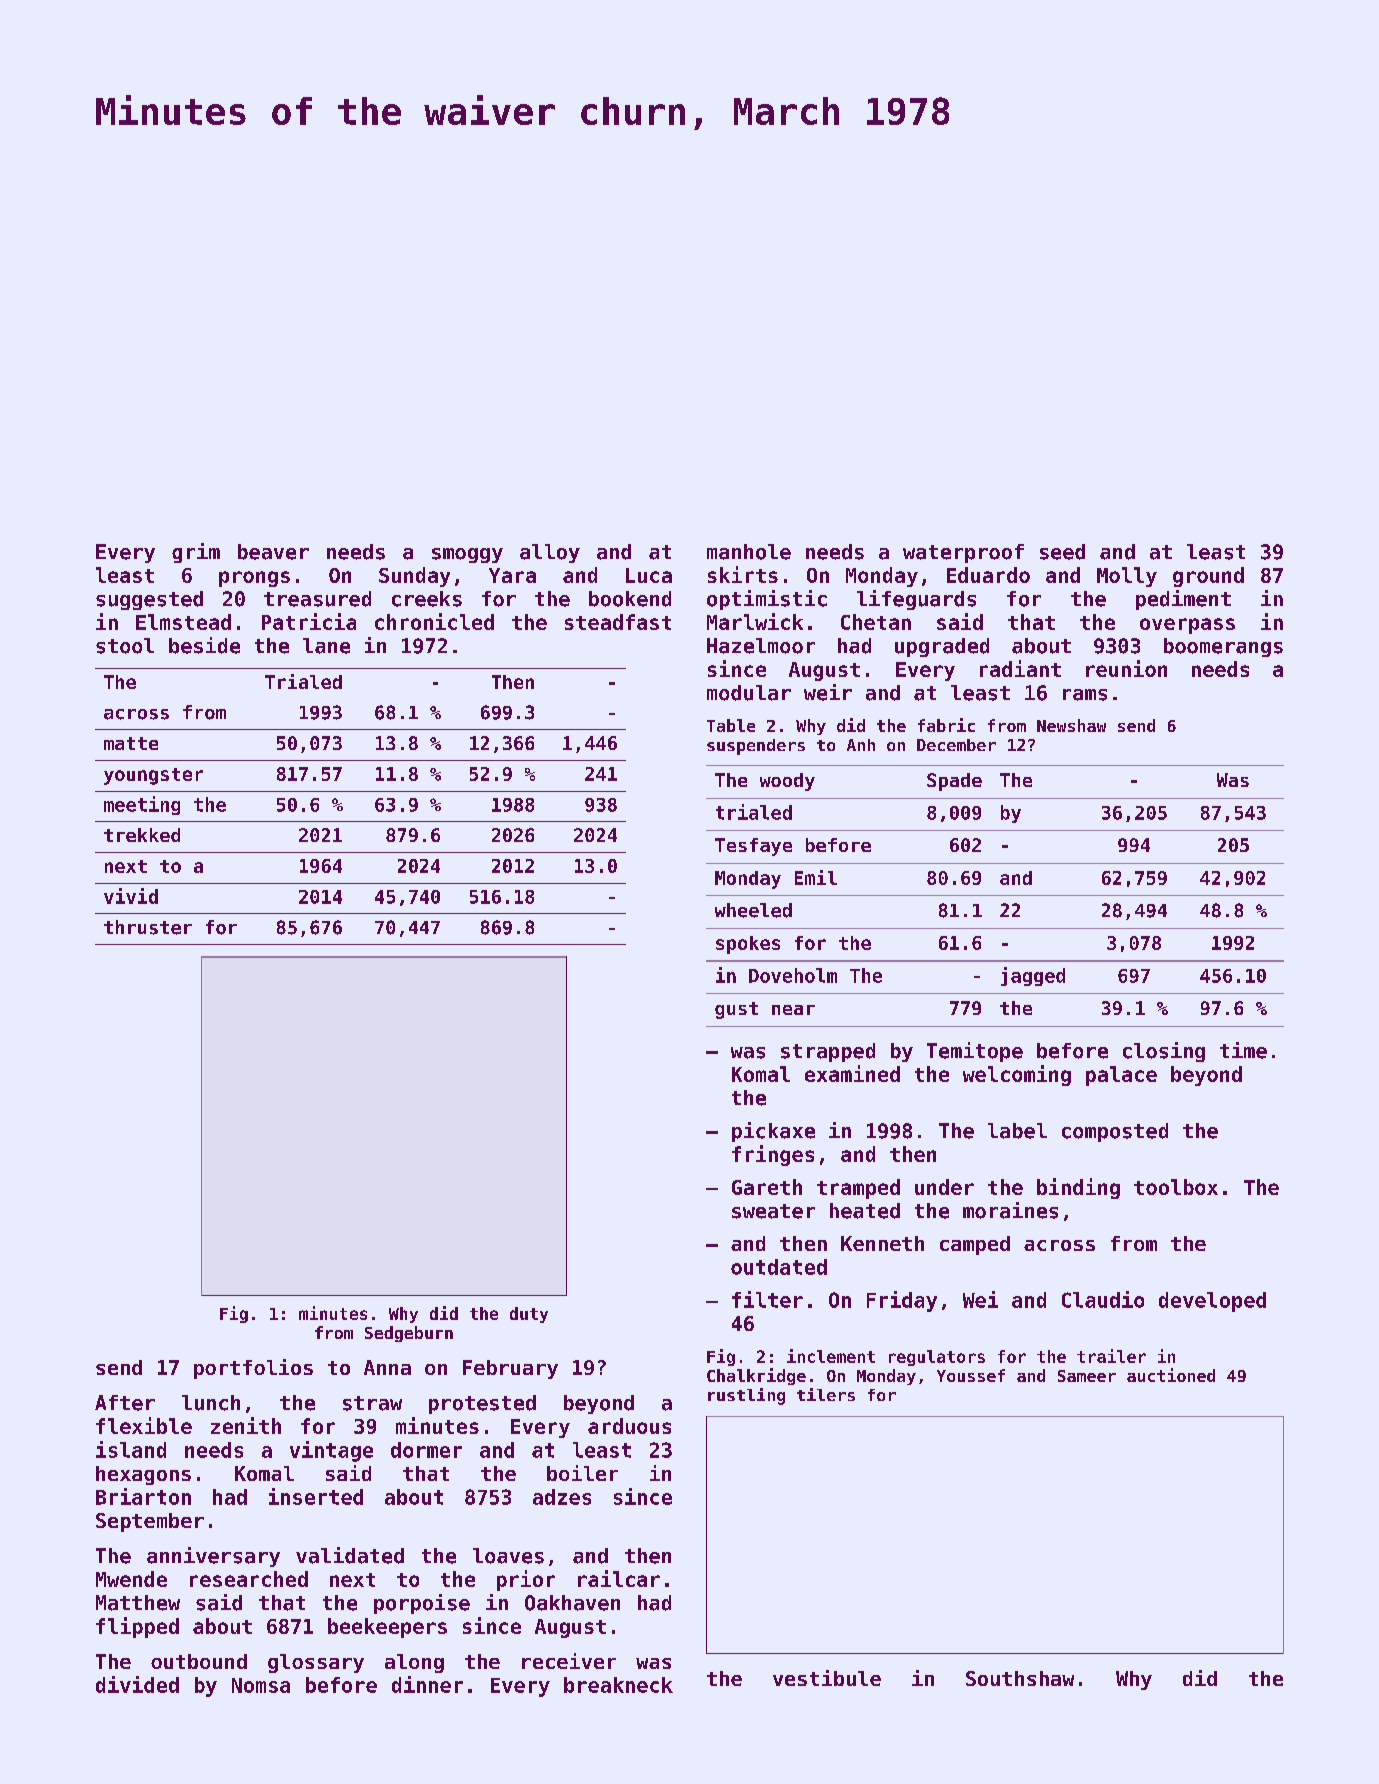  Describe the element at coordinates (148, 927) in the image. I see `thruster` at that location.
